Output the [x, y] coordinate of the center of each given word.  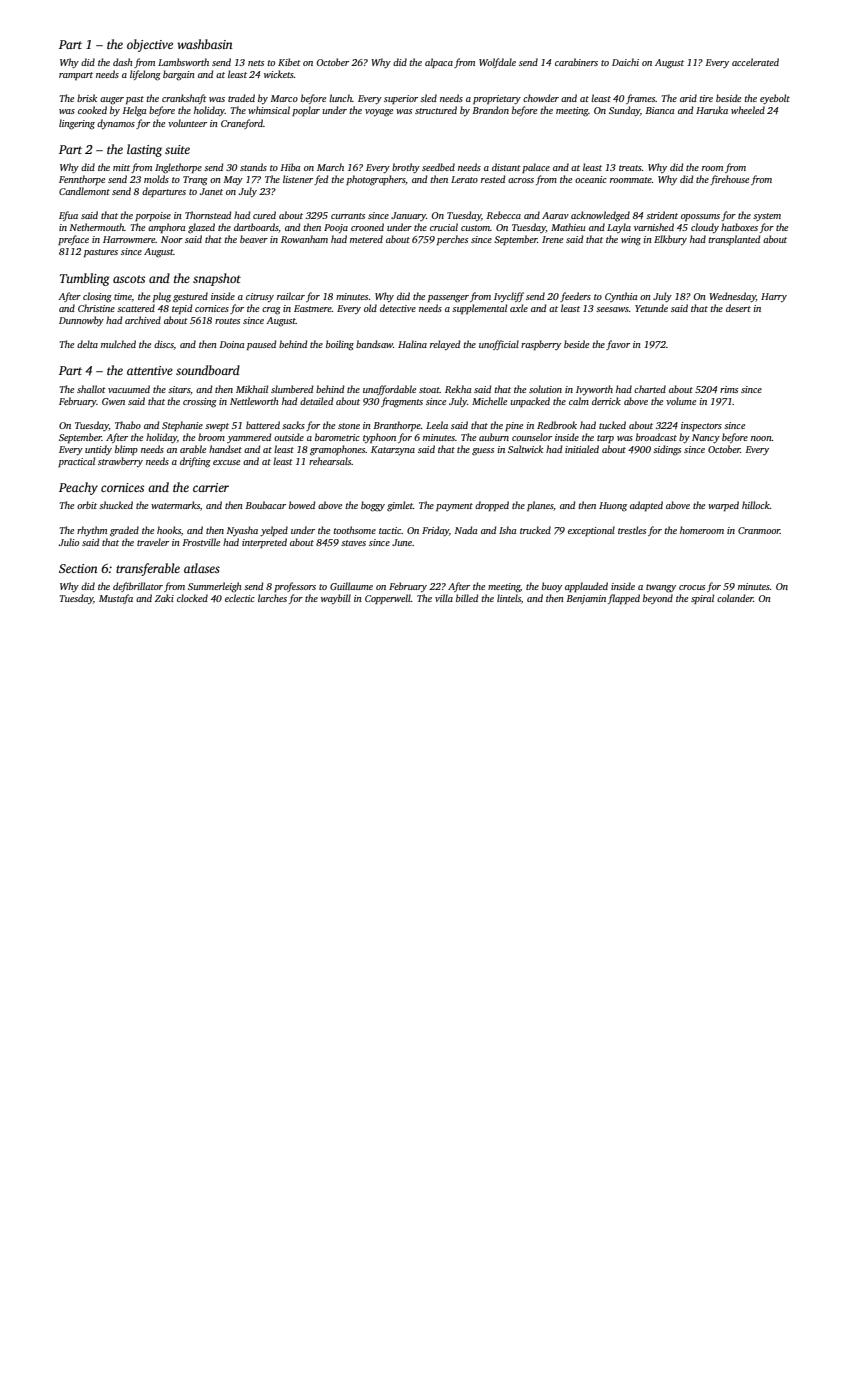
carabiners [576, 62]
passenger [448, 299]
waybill [336, 599]
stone [349, 426]
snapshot [217, 279]
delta [87, 344]
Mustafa [116, 599]
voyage [379, 113]
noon [761, 438]
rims [729, 389]
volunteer [187, 123]
